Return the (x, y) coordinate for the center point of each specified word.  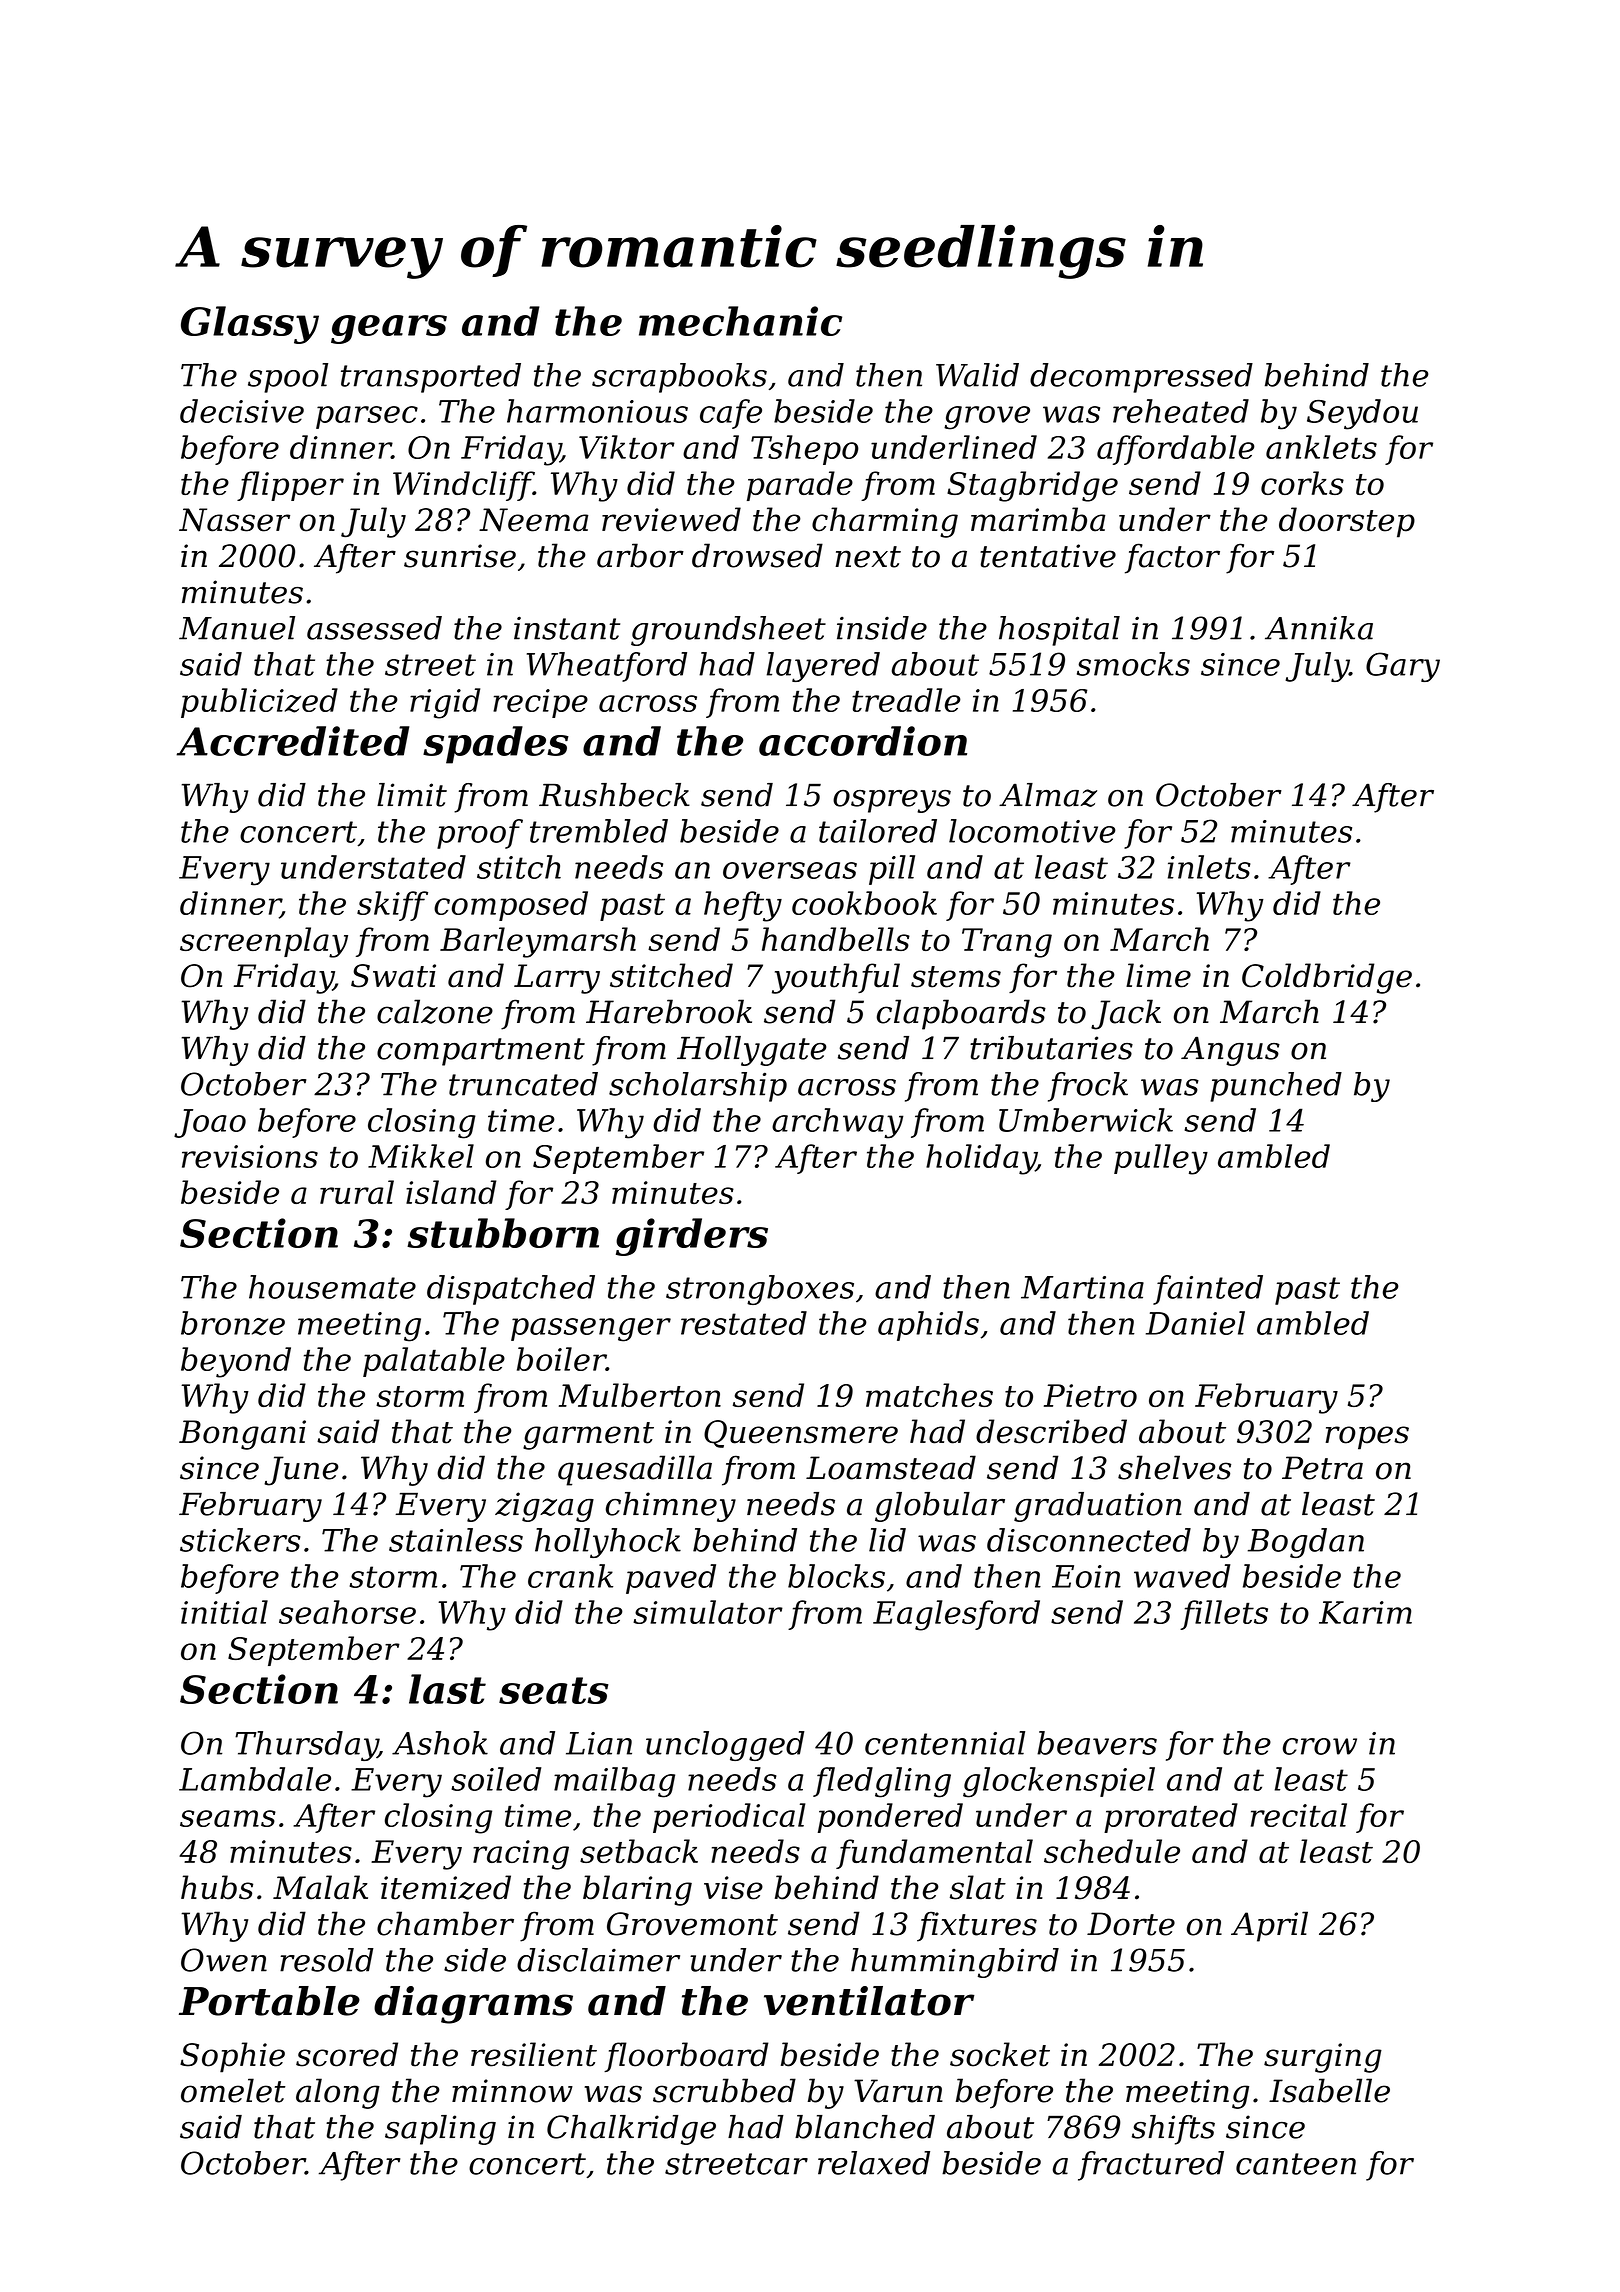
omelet (233, 2090)
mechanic (740, 321)
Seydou (1362, 414)
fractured (1151, 2166)
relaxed (874, 2163)
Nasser (234, 520)
